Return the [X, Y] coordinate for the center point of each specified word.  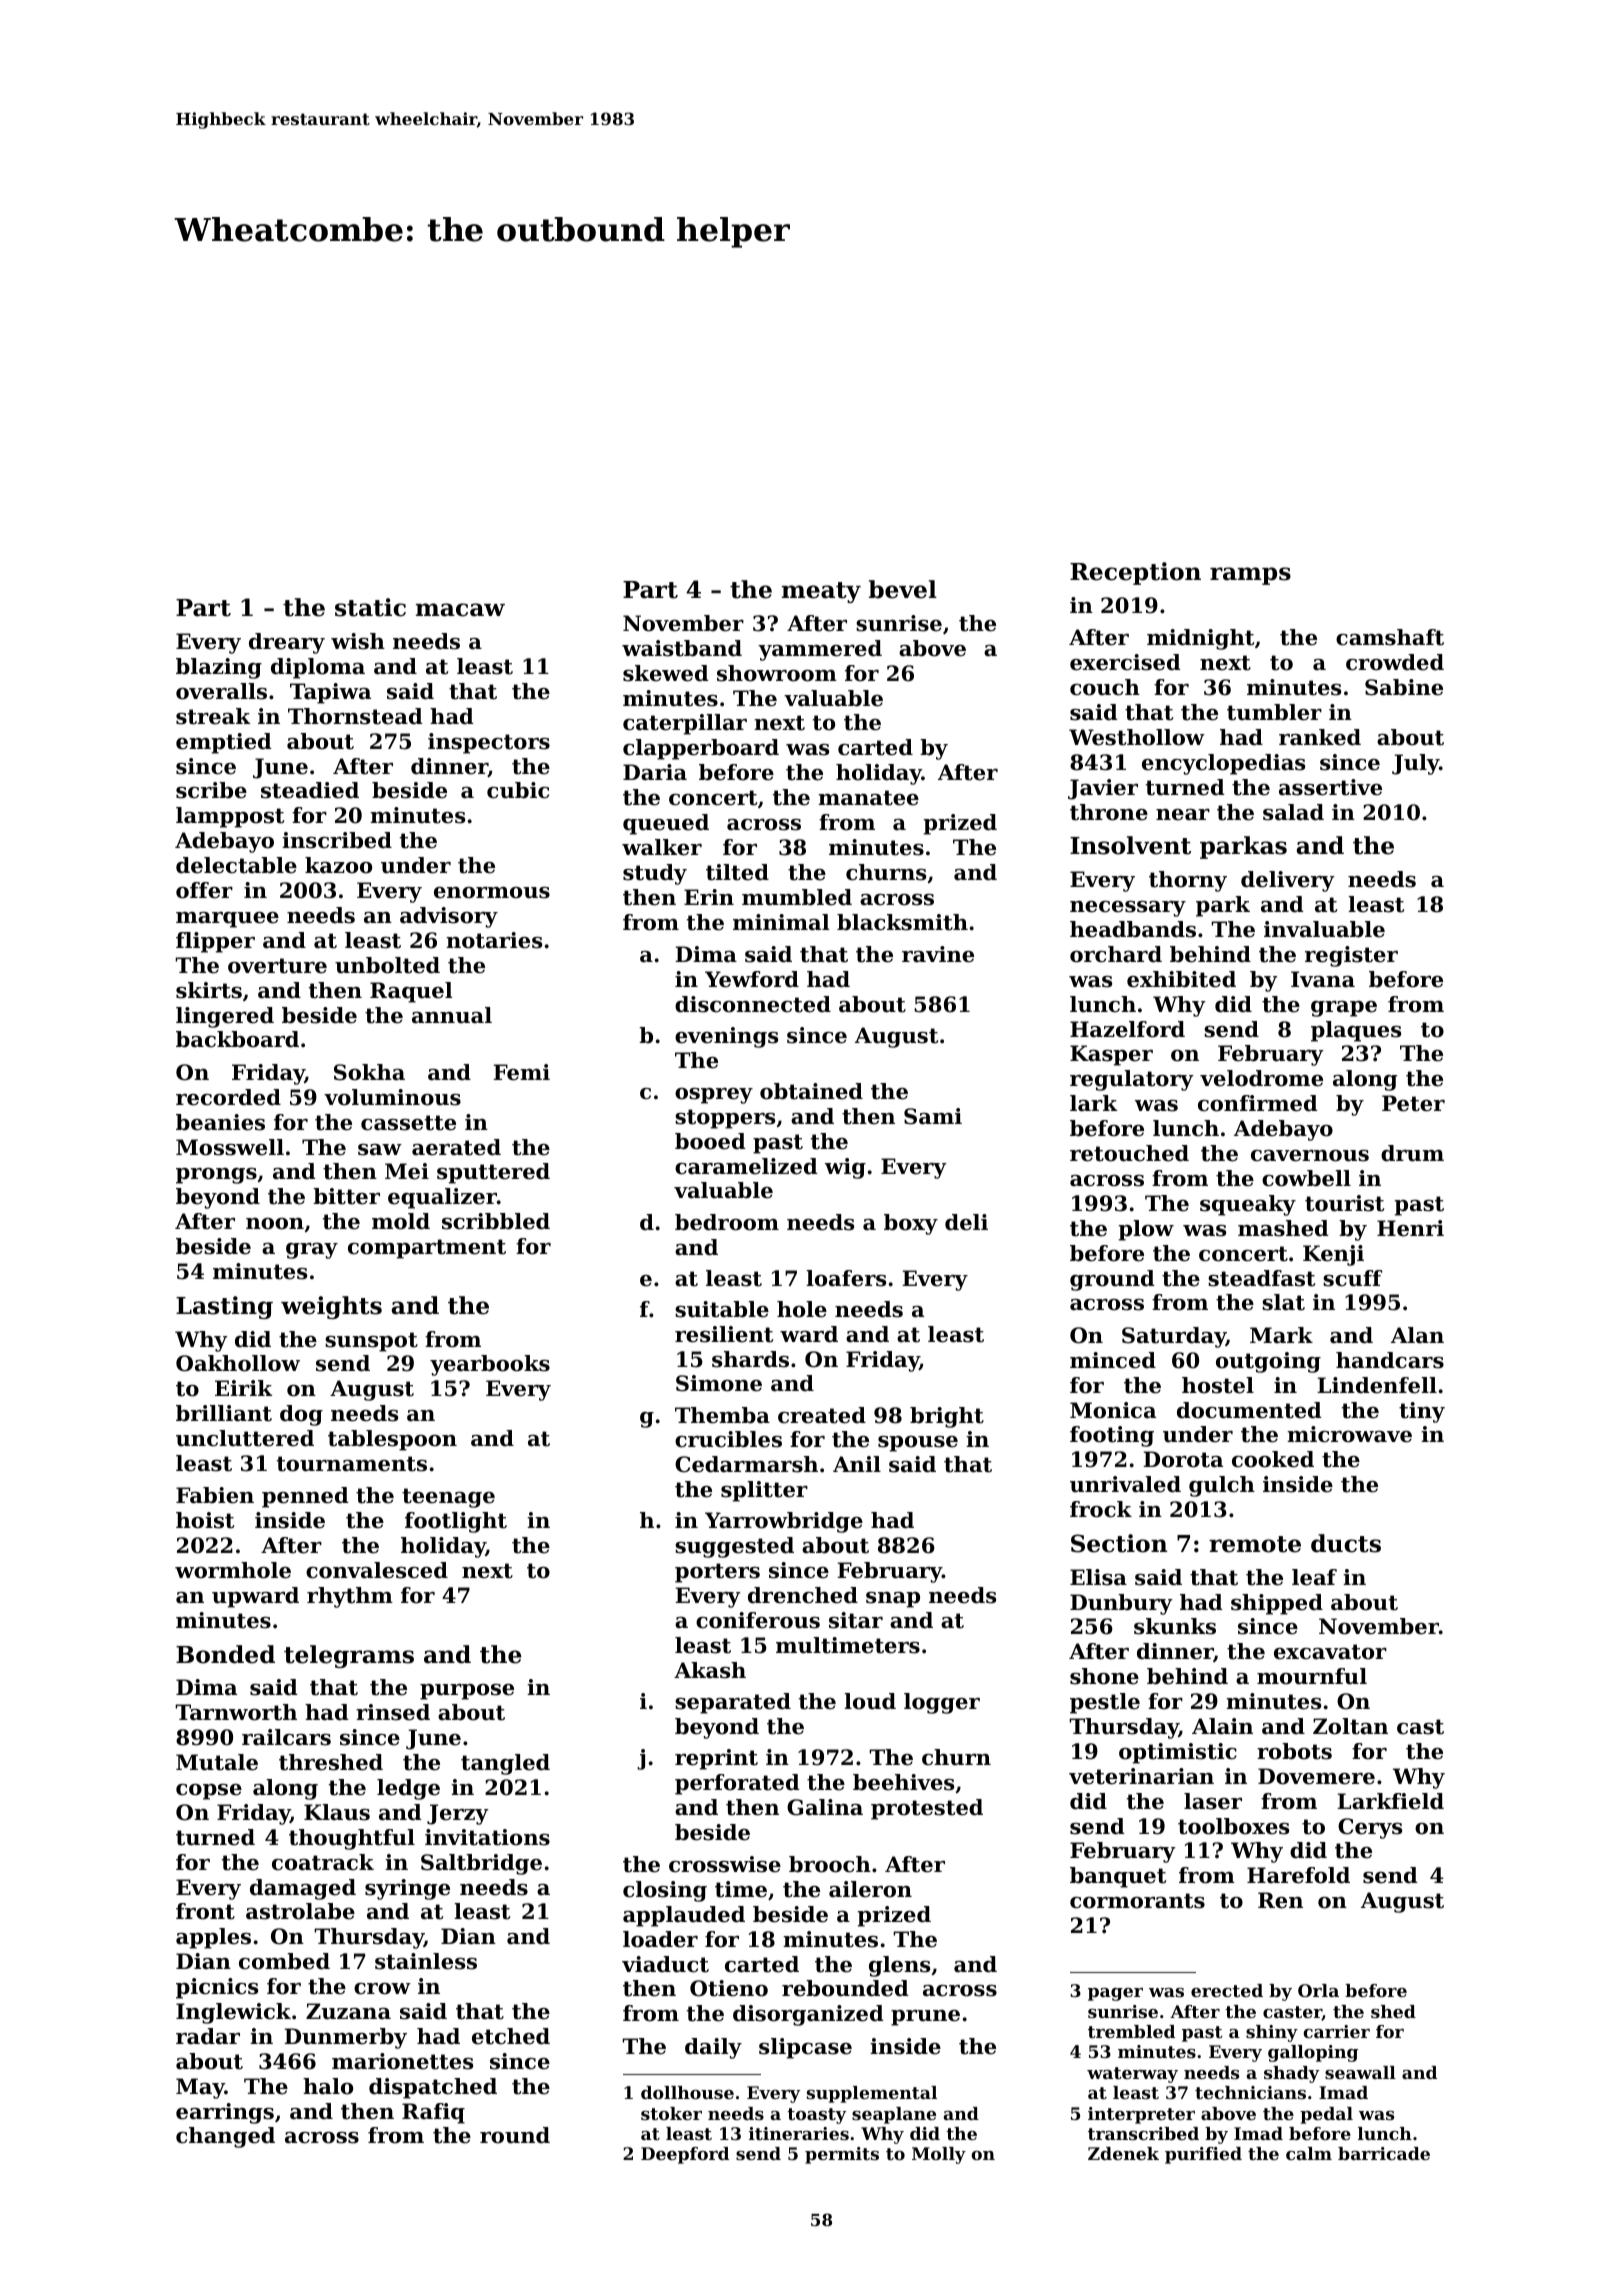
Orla [1318, 1990]
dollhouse [687, 2092]
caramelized [746, 1166]
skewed [666, 673]
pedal [1326, 2115]
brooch [830, 1864]
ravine [938, 954]
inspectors [489, 743]
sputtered [493, 1173]
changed [225, 2137]
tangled [505, 1764]
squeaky [1248, 1205]
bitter [346, 1196]
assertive [1330, 787]
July [1415, 764]
